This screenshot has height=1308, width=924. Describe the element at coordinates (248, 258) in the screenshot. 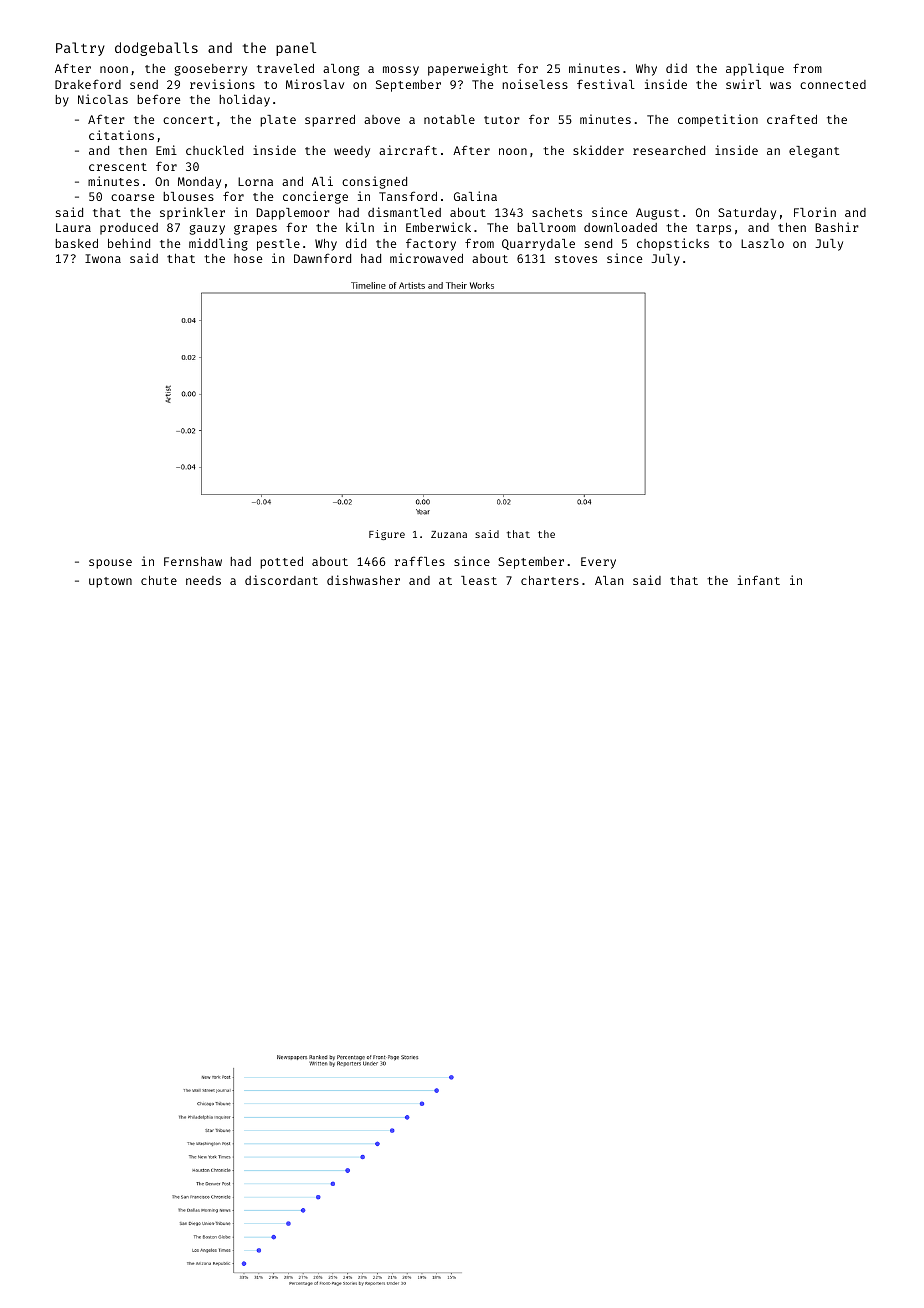

I see `hose` at that location.
